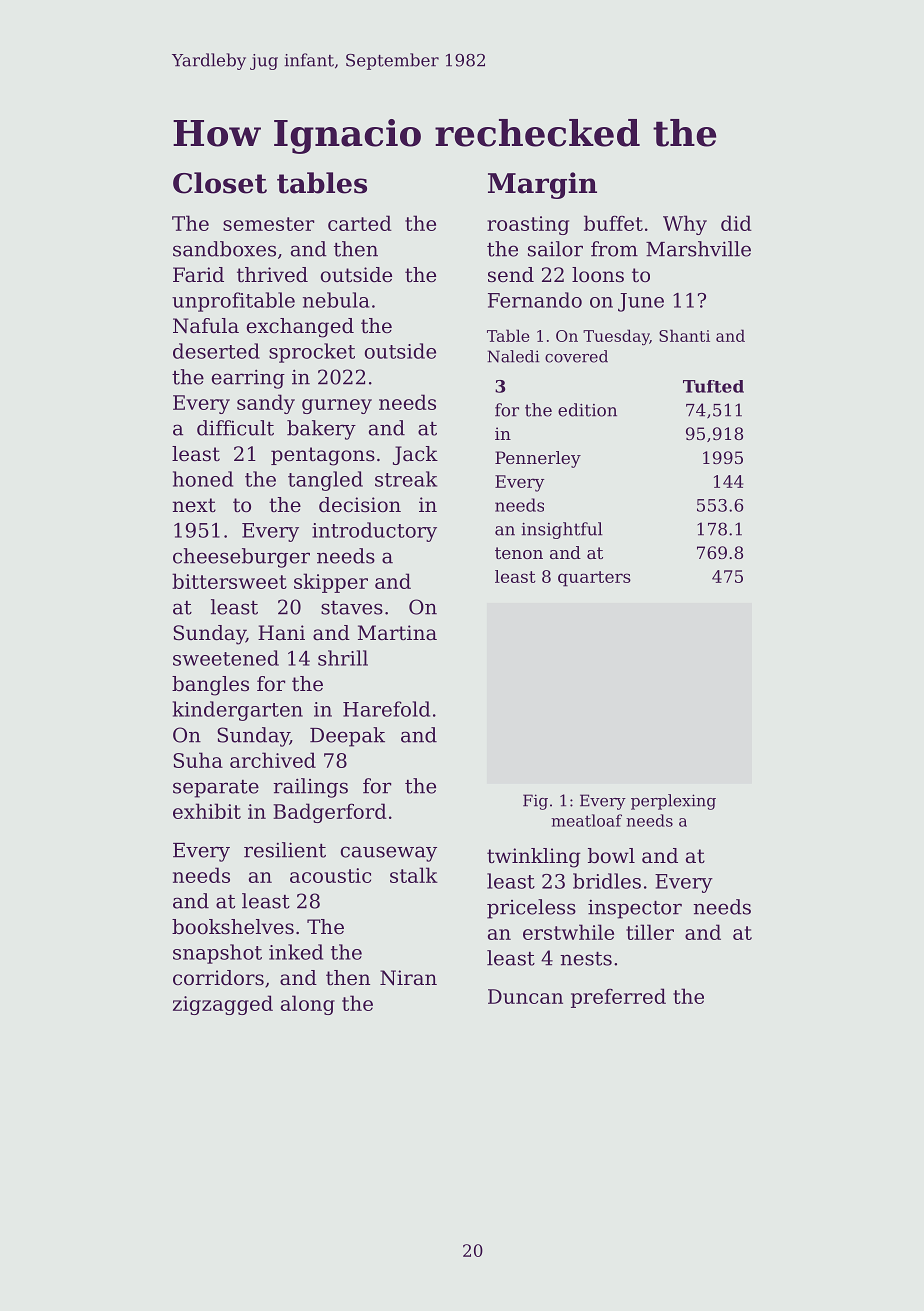 This screenshot has height=1311, width=924. What do you see at coordinates (408, 978) in the screenshot?
I see `Niran` at bounding box center [408, 978].
